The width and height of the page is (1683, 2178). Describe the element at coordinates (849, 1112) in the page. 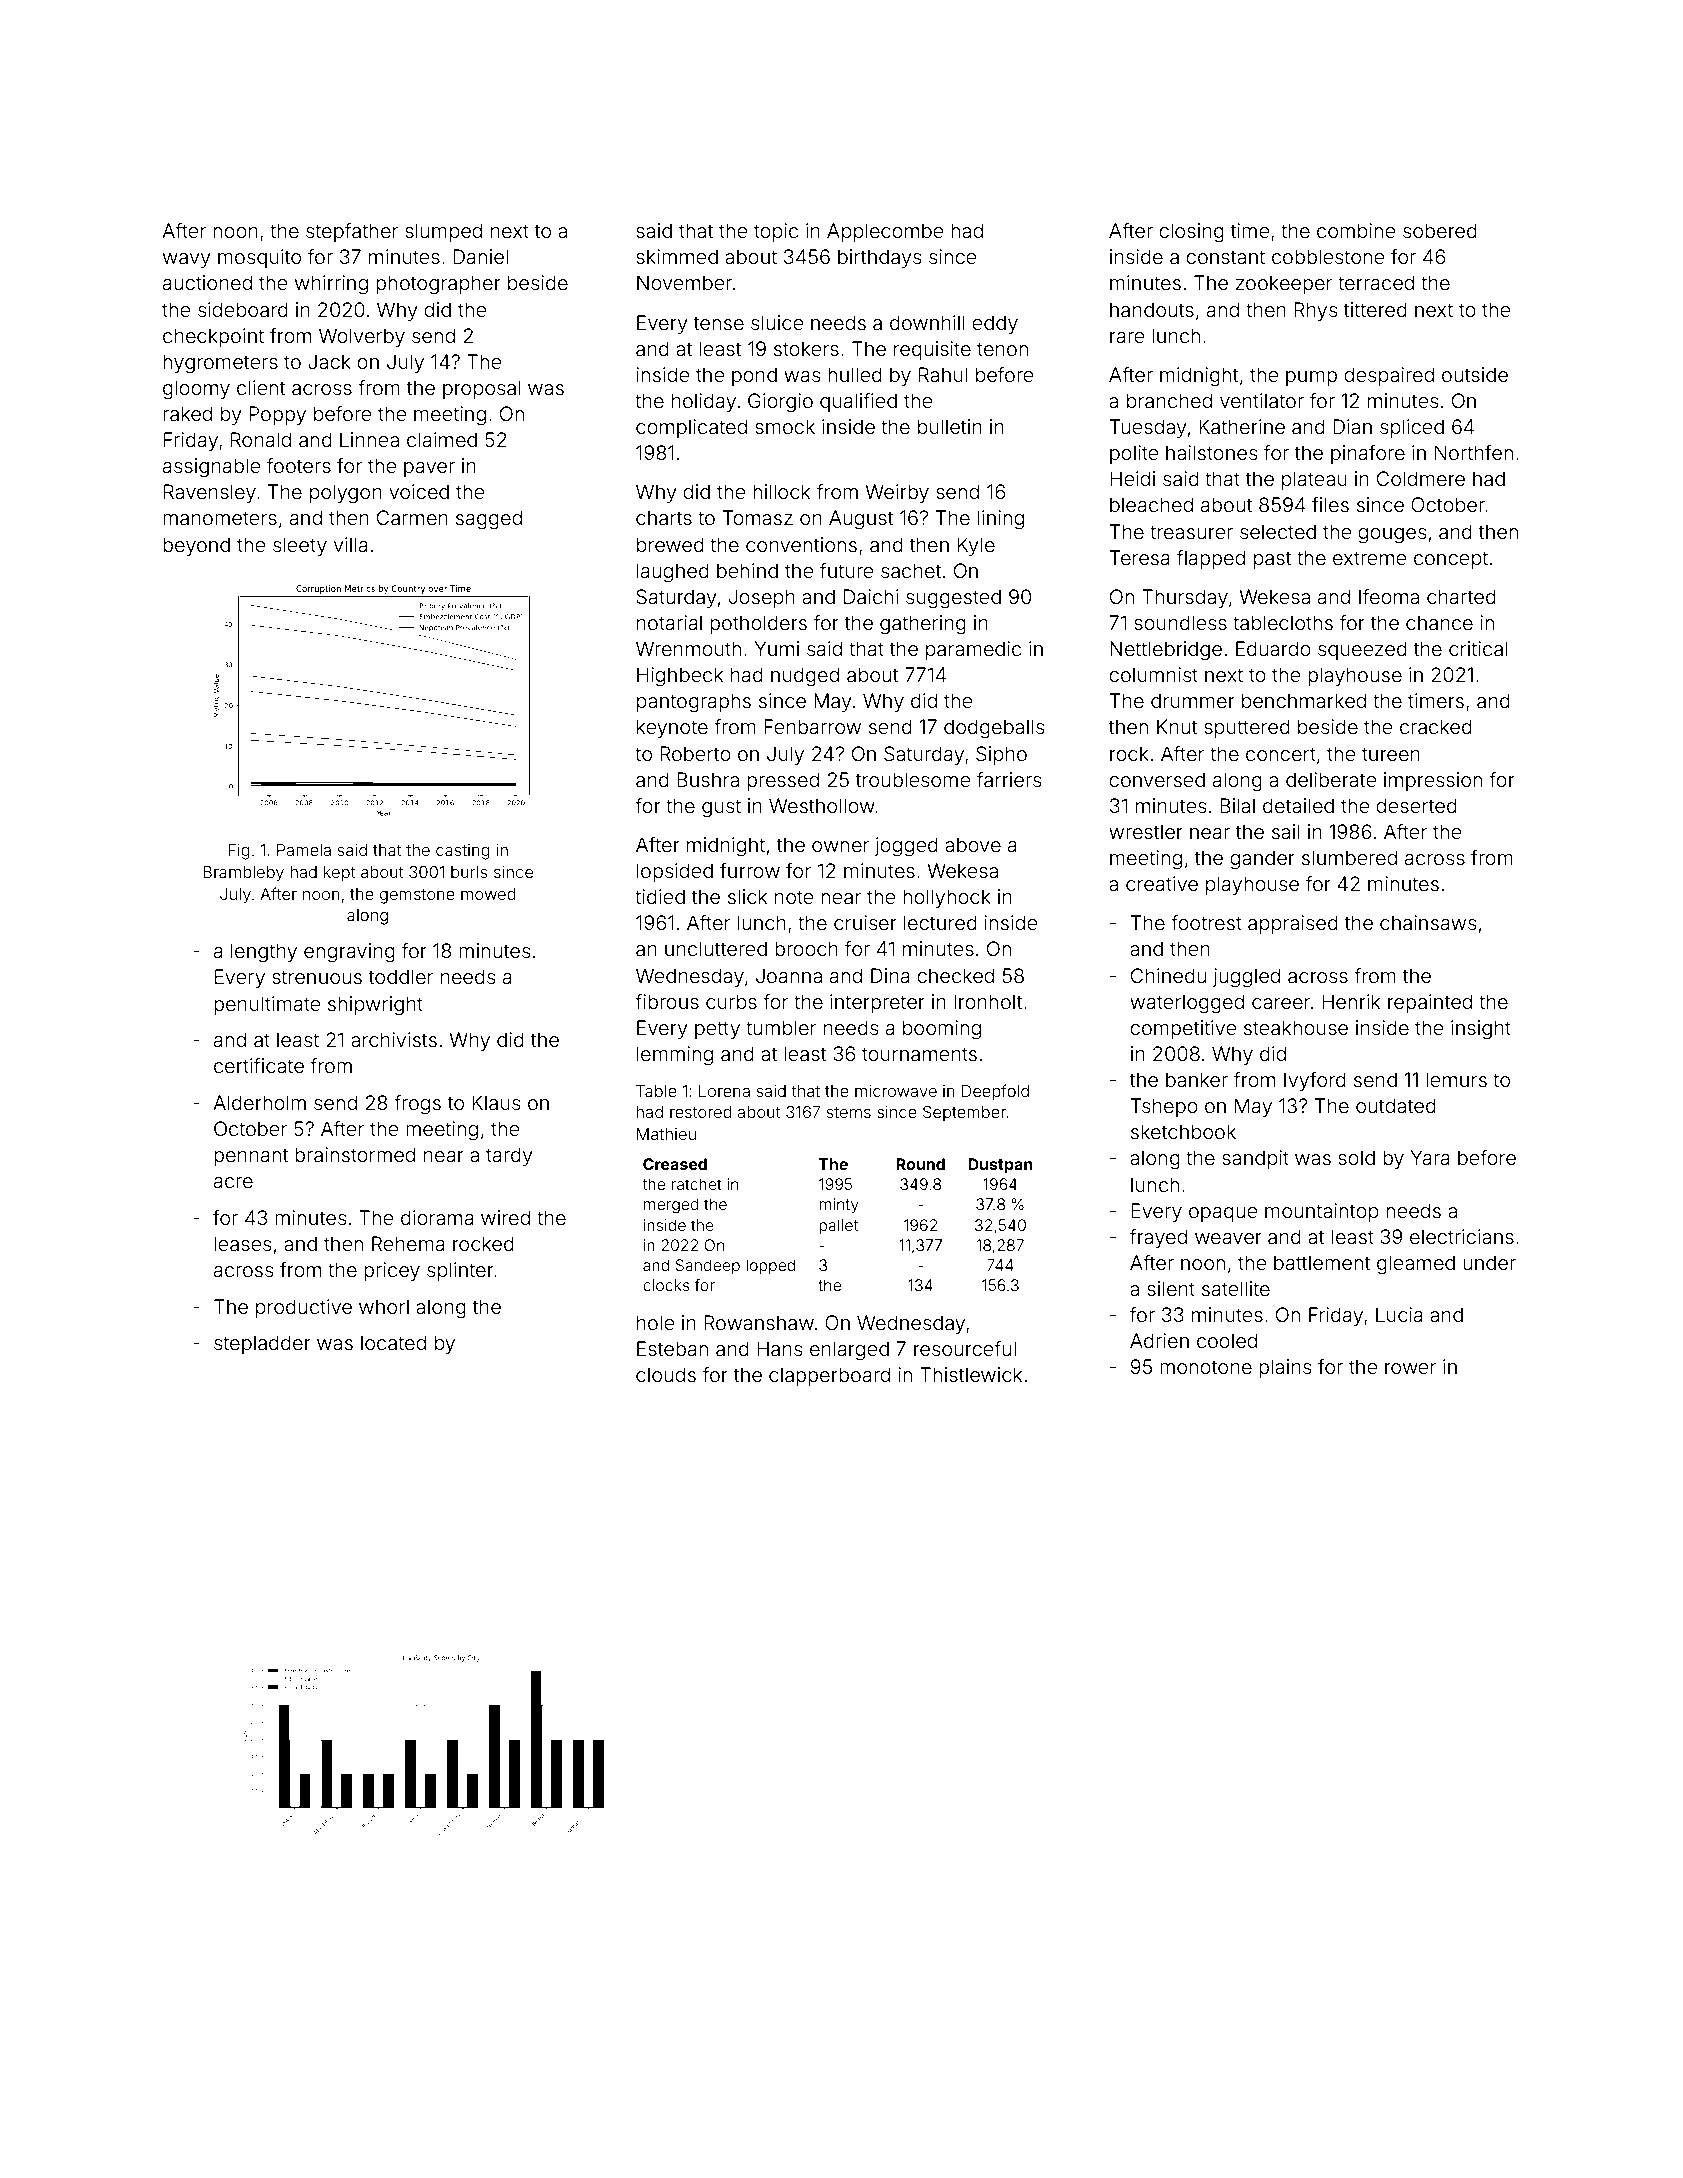

I see `stems` at that location.
